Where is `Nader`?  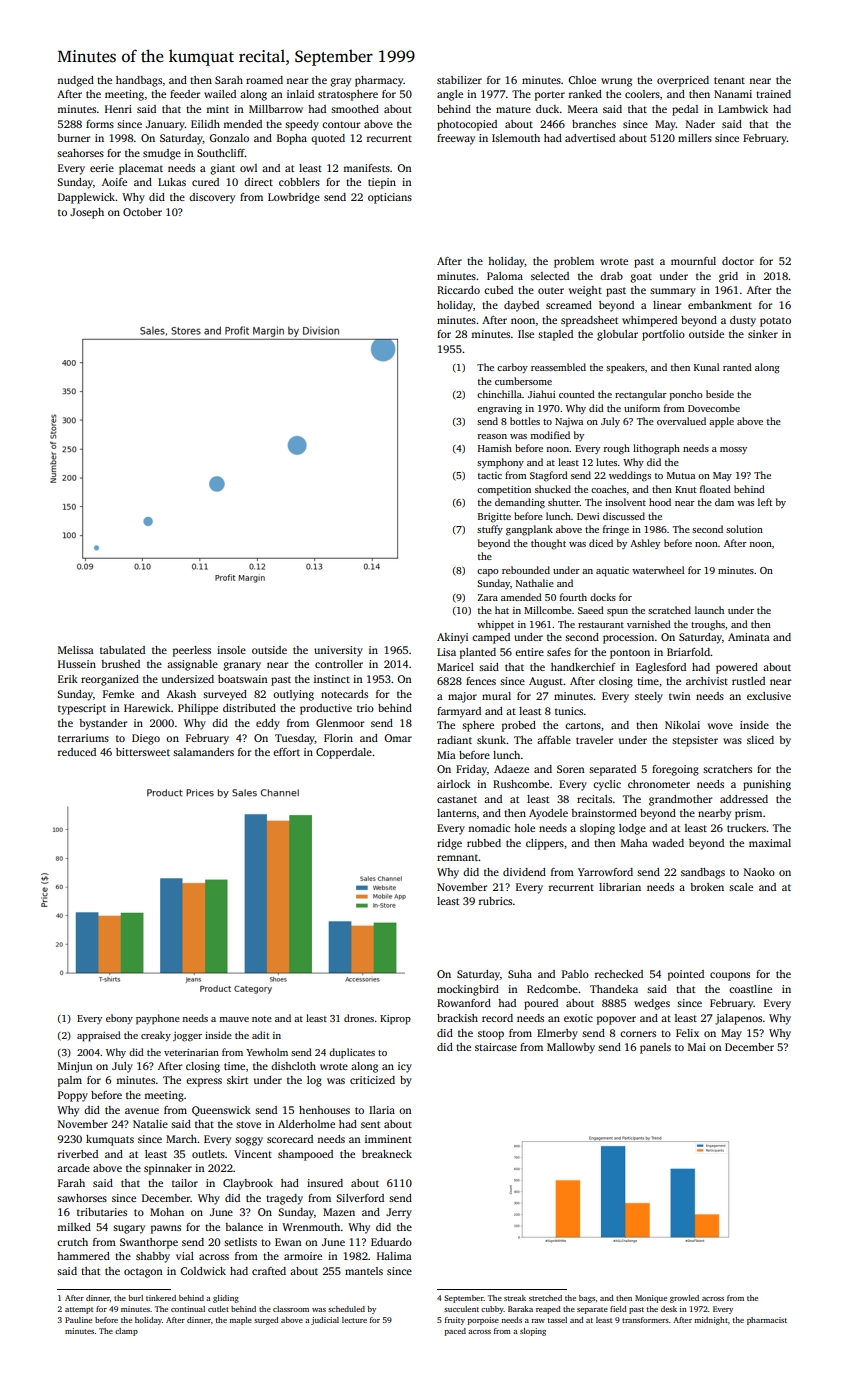 Nader is located at coordinates (700, 124).
